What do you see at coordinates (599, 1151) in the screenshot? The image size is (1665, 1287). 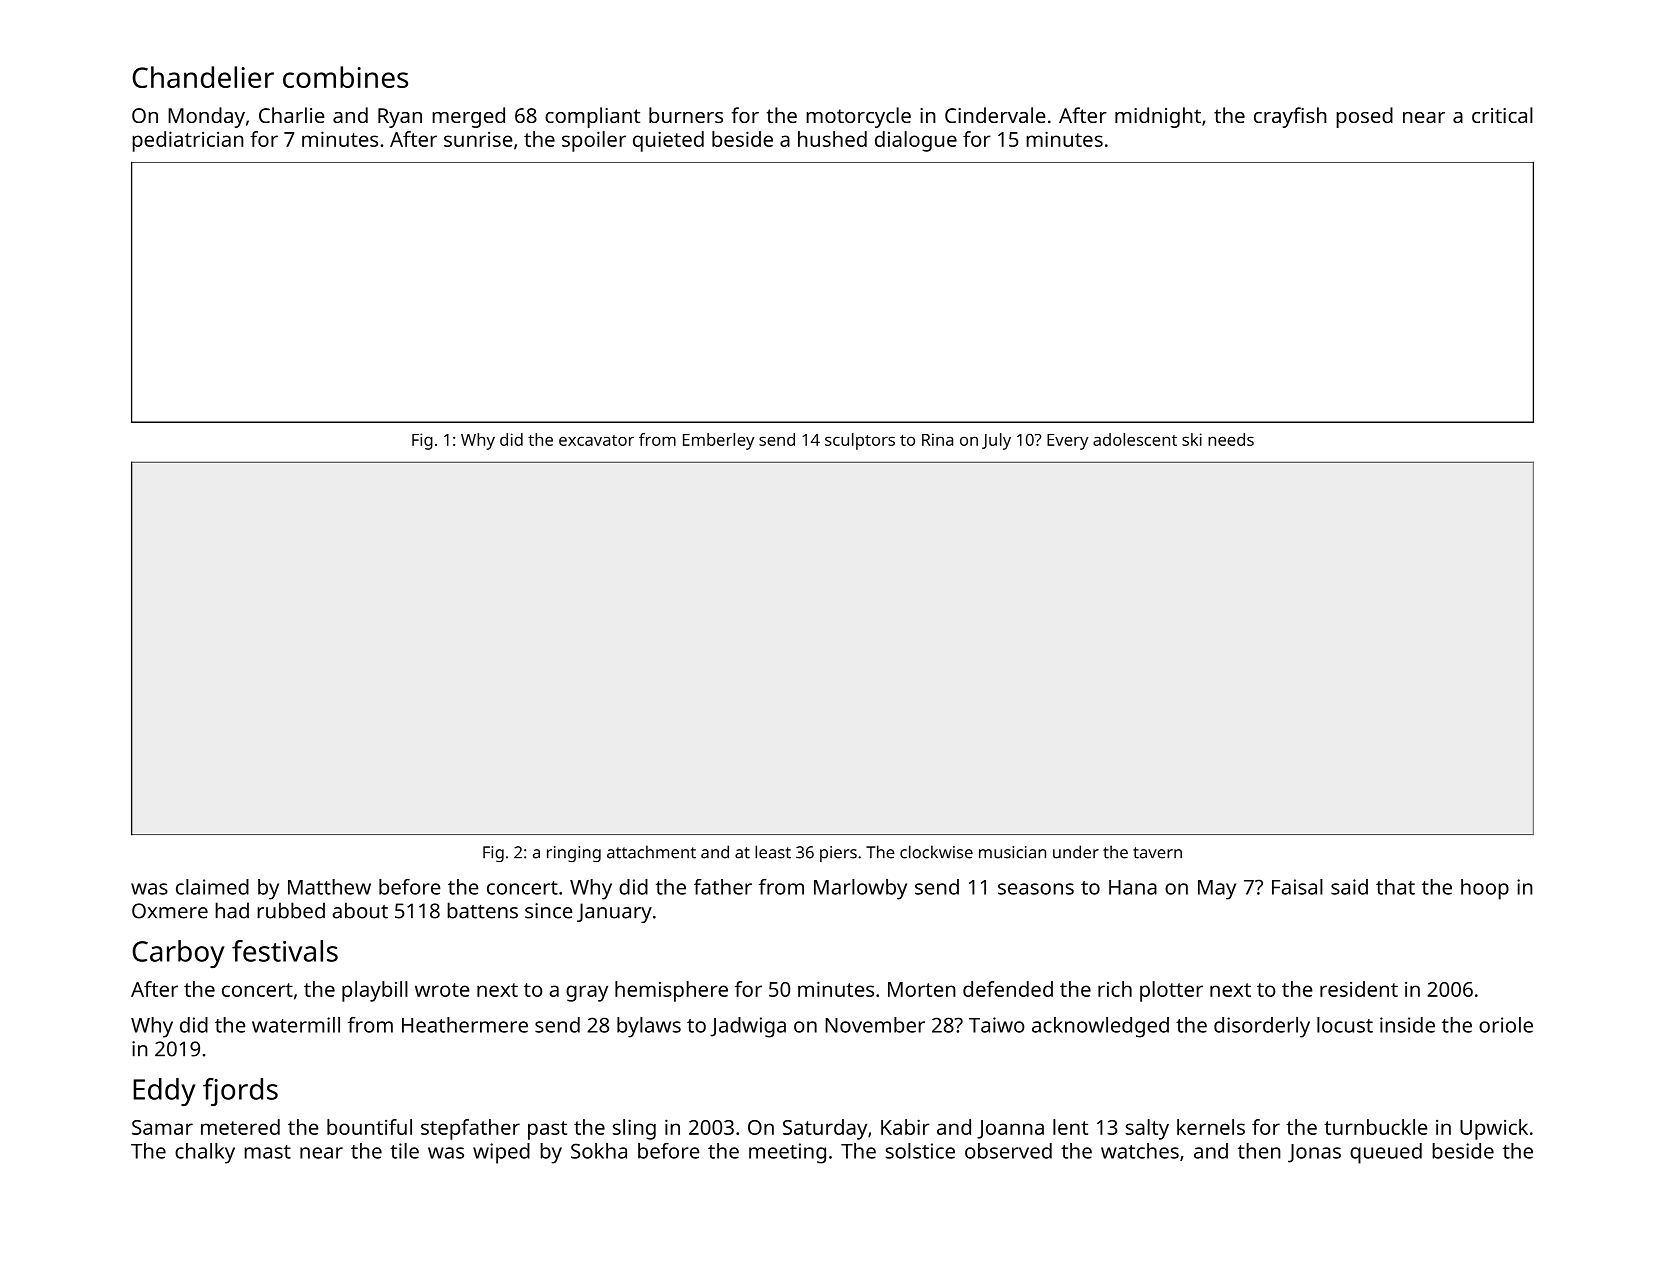 I see `Sokha` at bounding box center [599, 1151].
